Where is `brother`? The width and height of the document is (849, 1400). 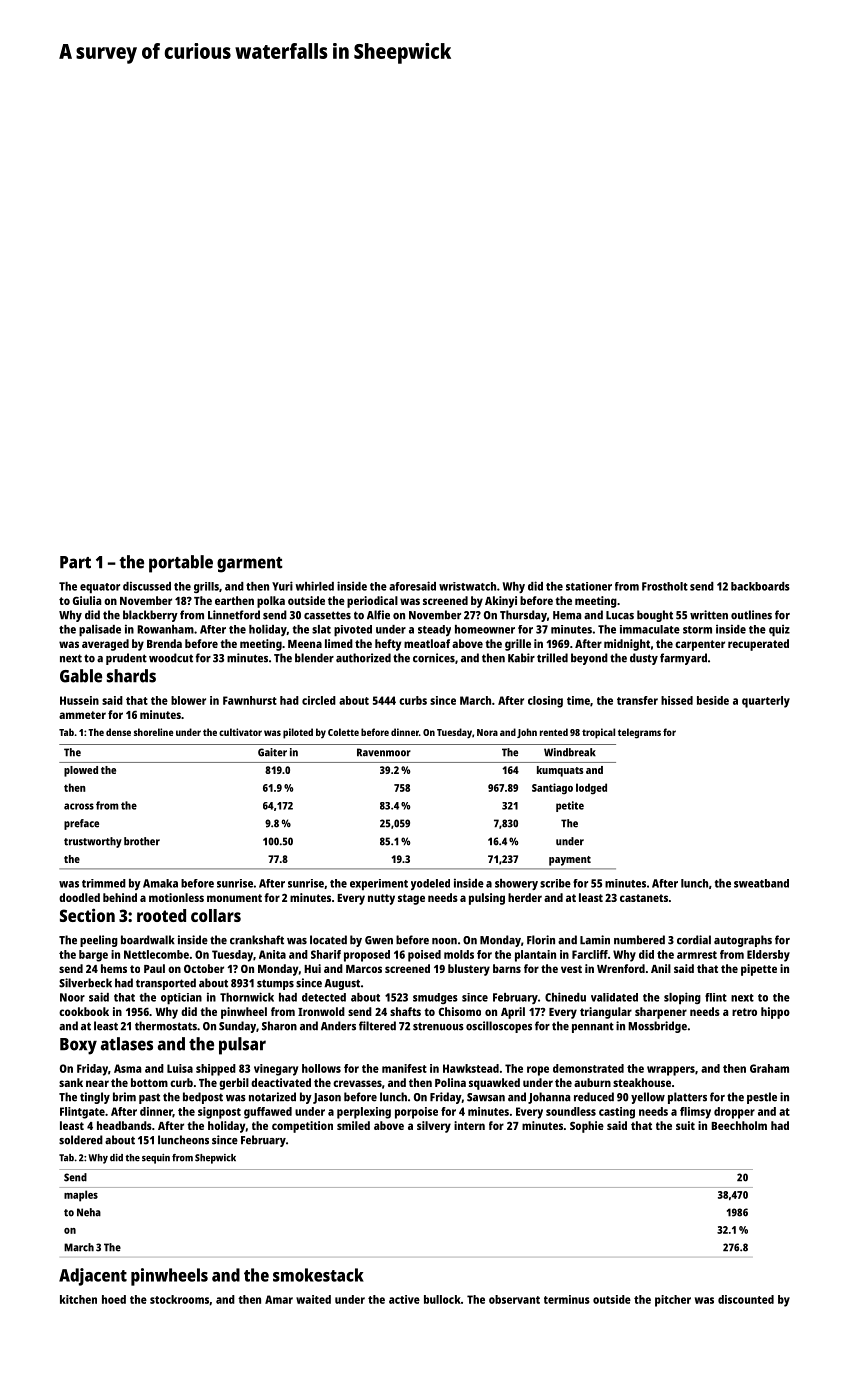
brother is located at coordinates (142, 841).
